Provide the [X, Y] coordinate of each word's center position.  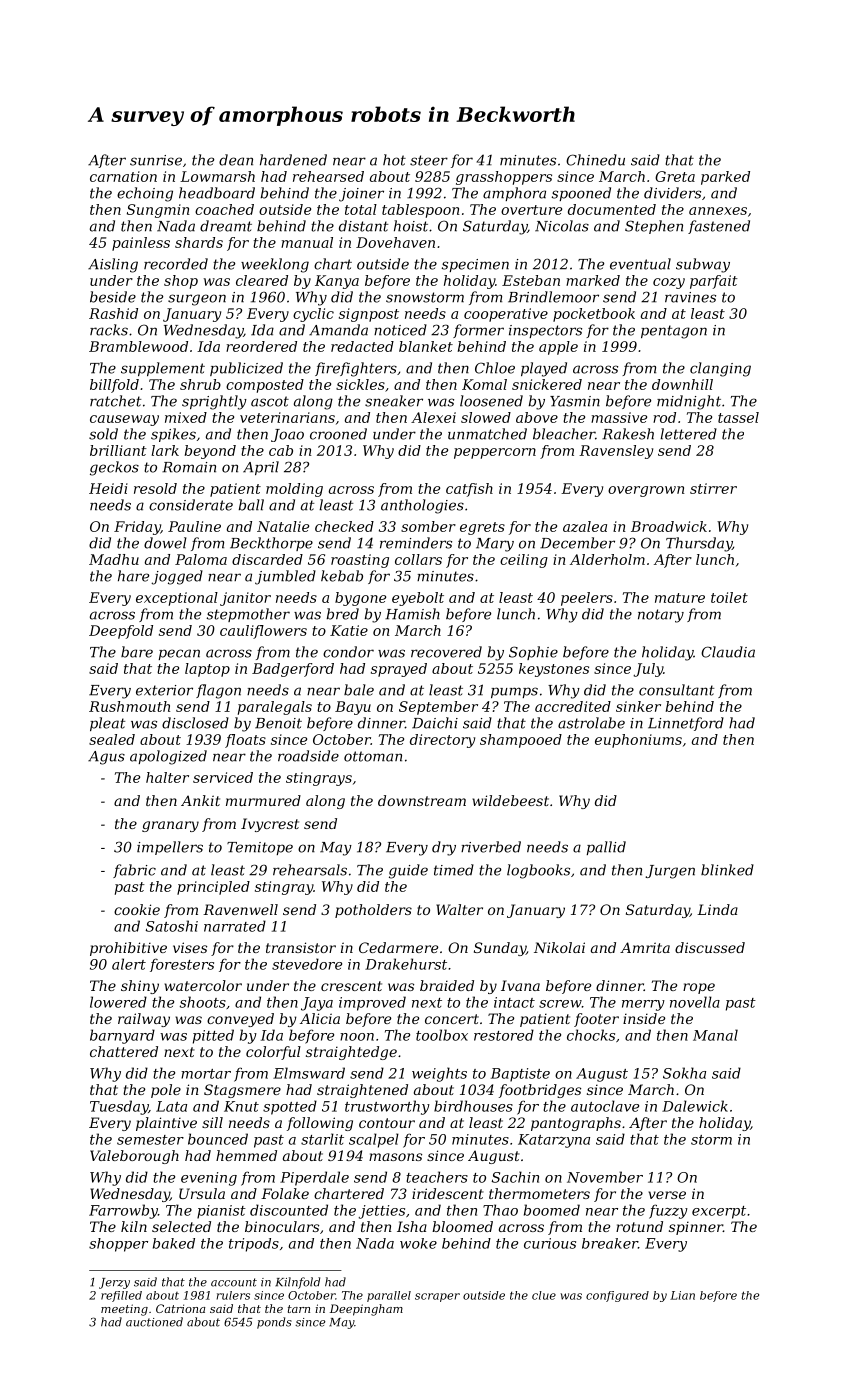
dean [236, 160]
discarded [267, 559]
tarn [299, 1309]
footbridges [540, 1091]
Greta [675, 176]
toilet [729, 597]
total [361, 209]
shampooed [521, 741]
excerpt [719, 1212]
